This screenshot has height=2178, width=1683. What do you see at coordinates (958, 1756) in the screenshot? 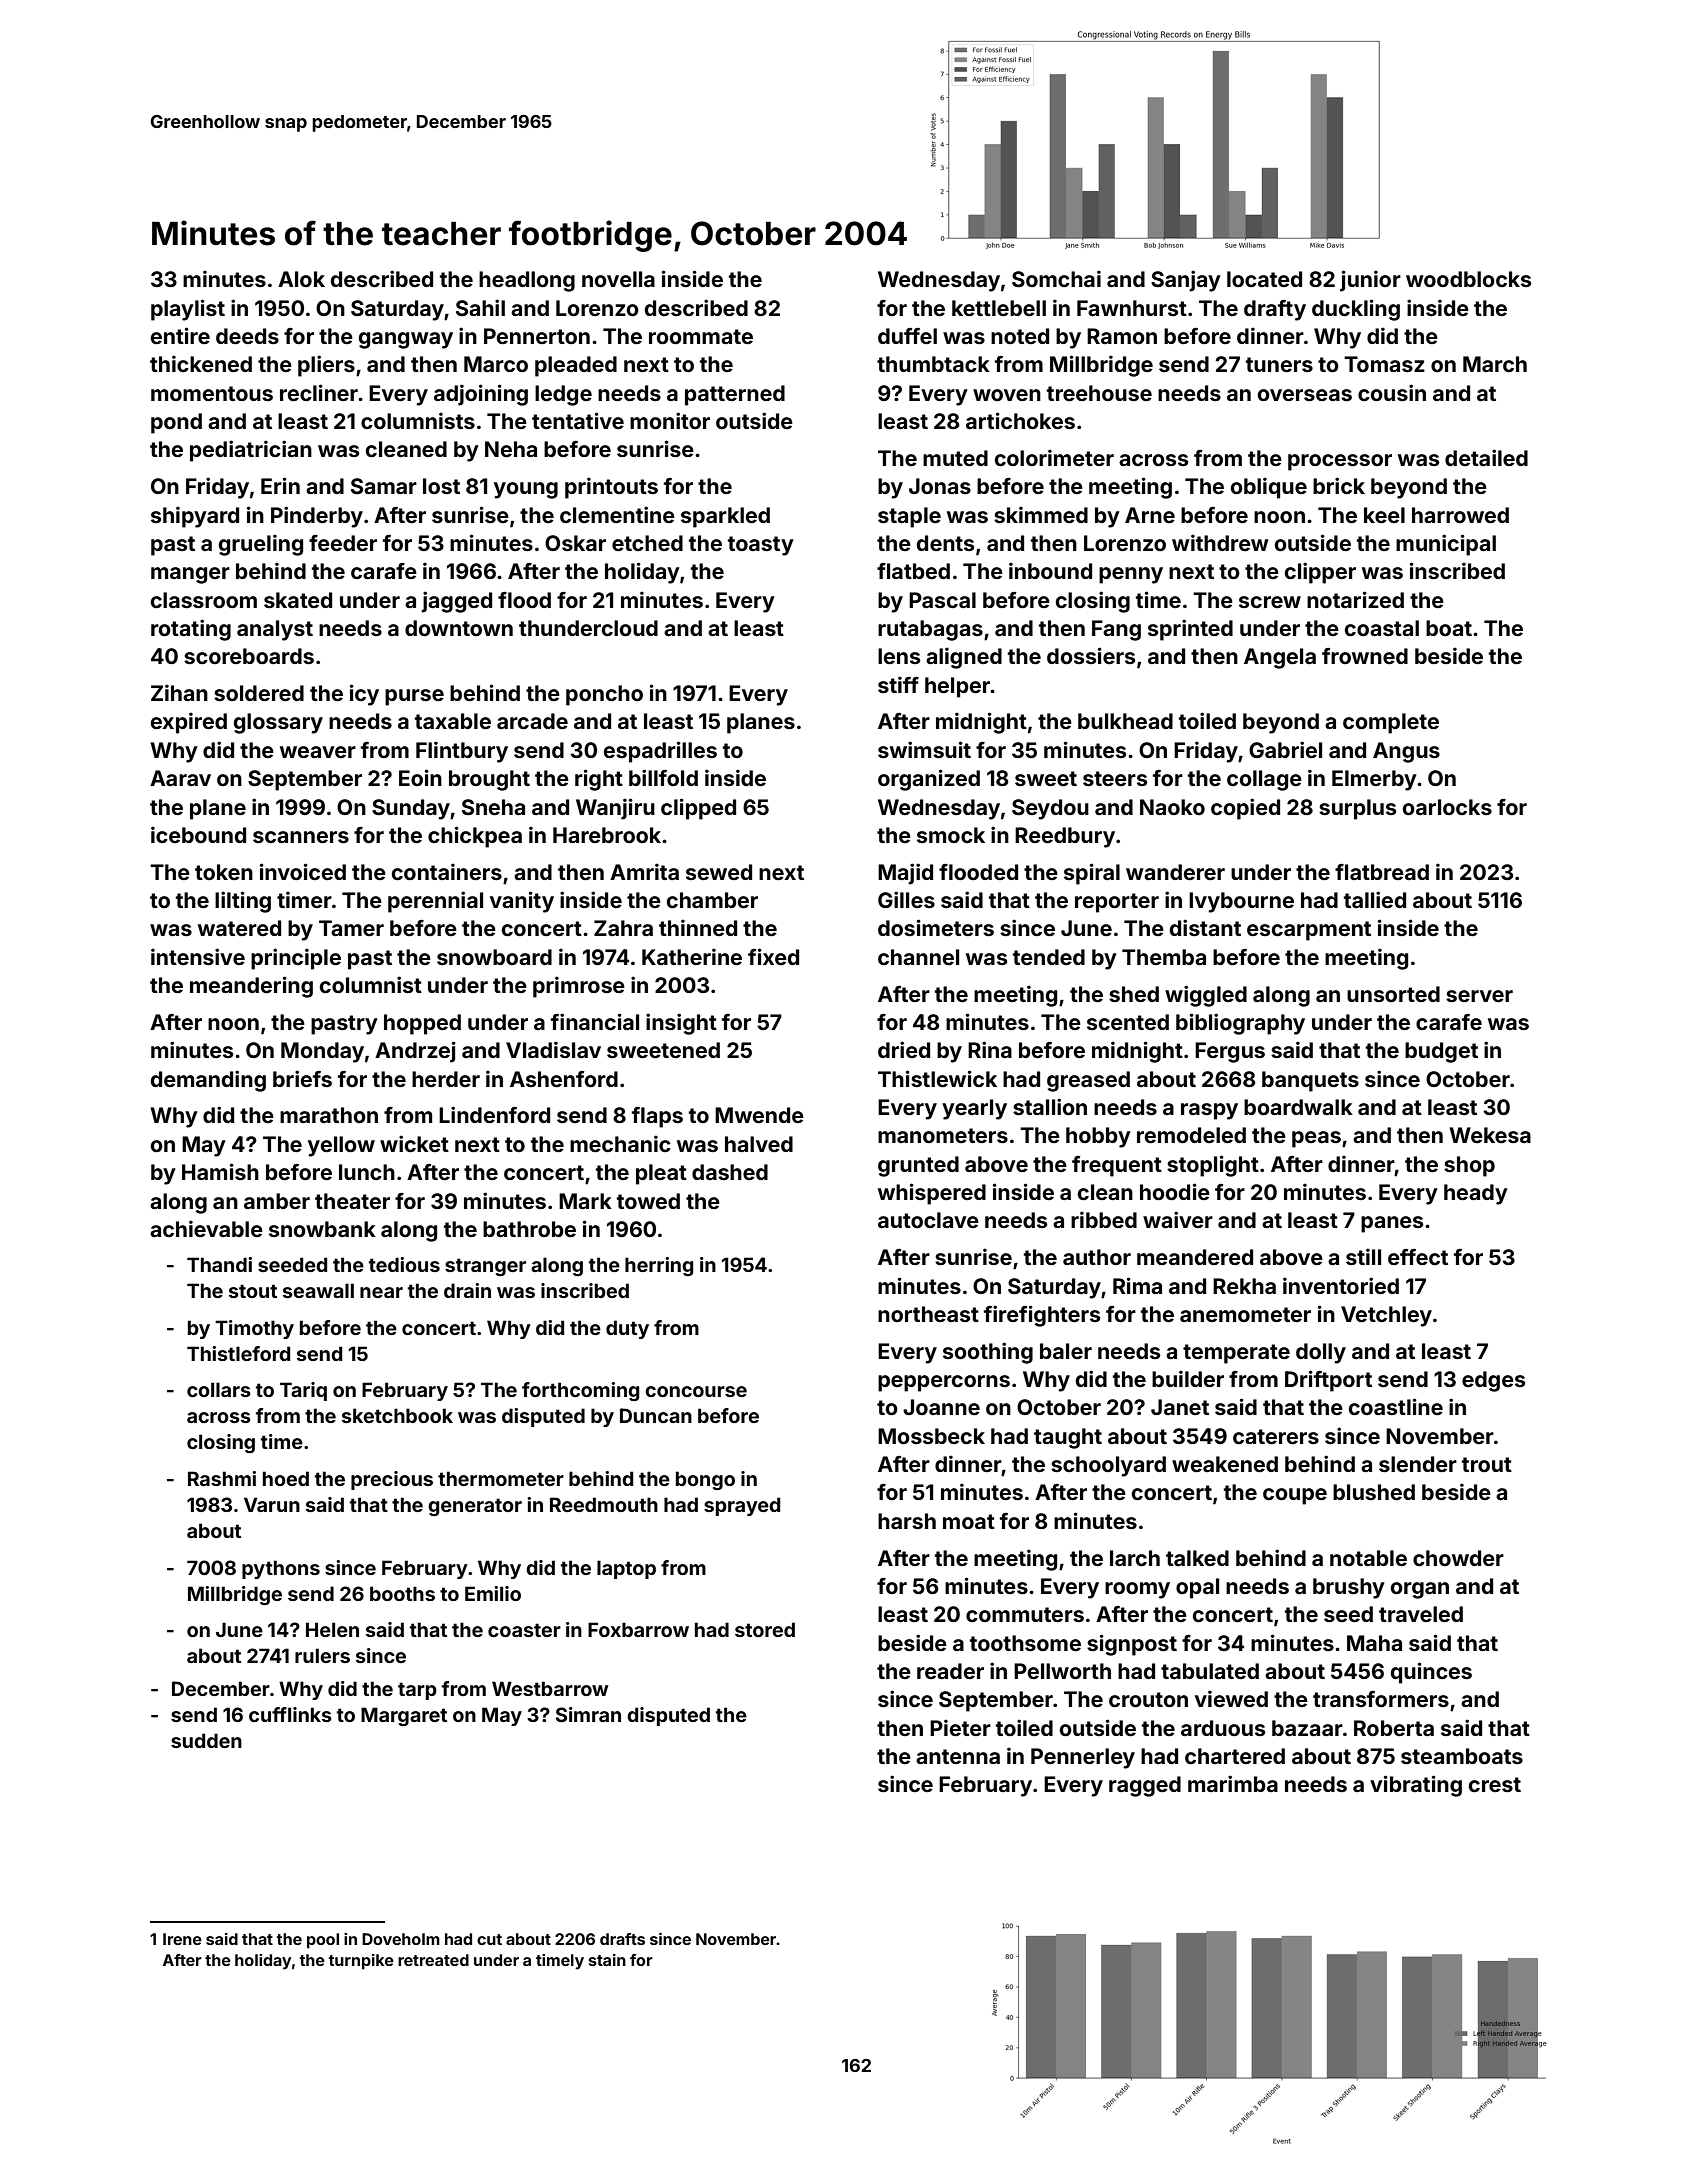
I see `antenna` at bounding box center [958, 1756].
